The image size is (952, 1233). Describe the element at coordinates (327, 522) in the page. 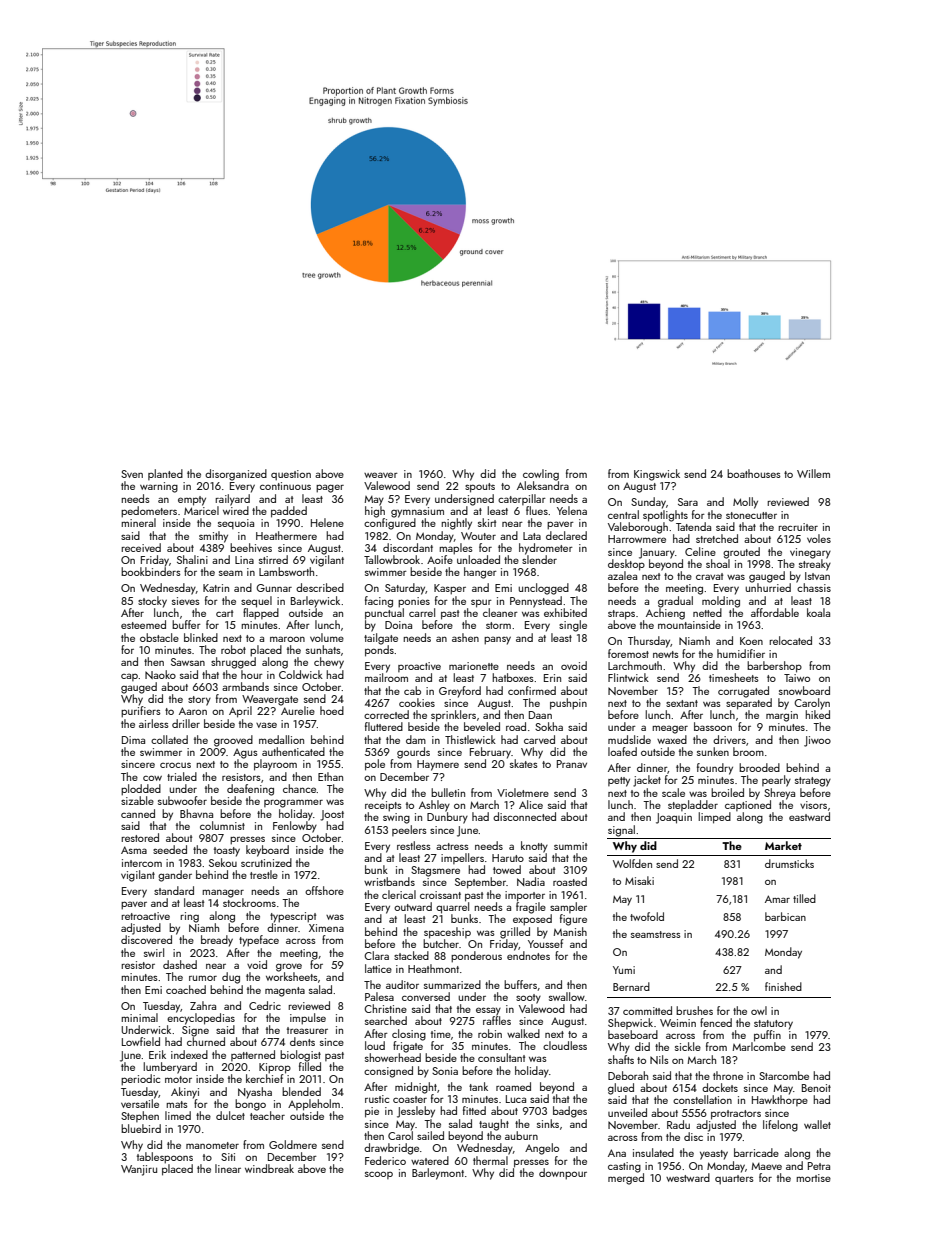

I see `Helene` at that location.
